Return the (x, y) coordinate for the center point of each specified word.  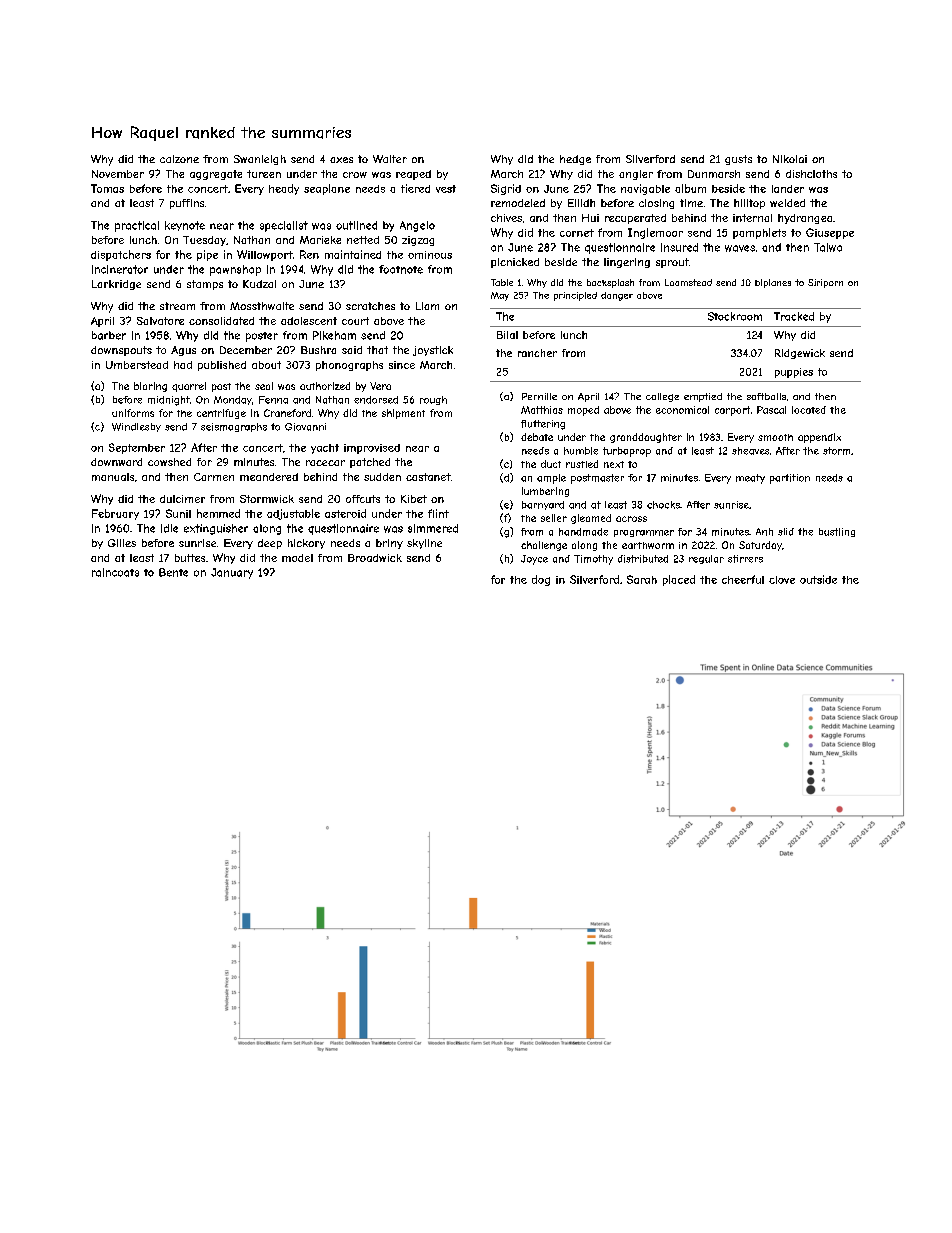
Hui (590, 218)
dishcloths (811, 174)
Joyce (534, 560)
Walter (390, 159)
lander (788, 189)
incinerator (120, 269)
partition (790, 479)
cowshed (169, 462)
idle (169, 528)
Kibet (414, 499)
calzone (179, 159)
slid (786, 532)
